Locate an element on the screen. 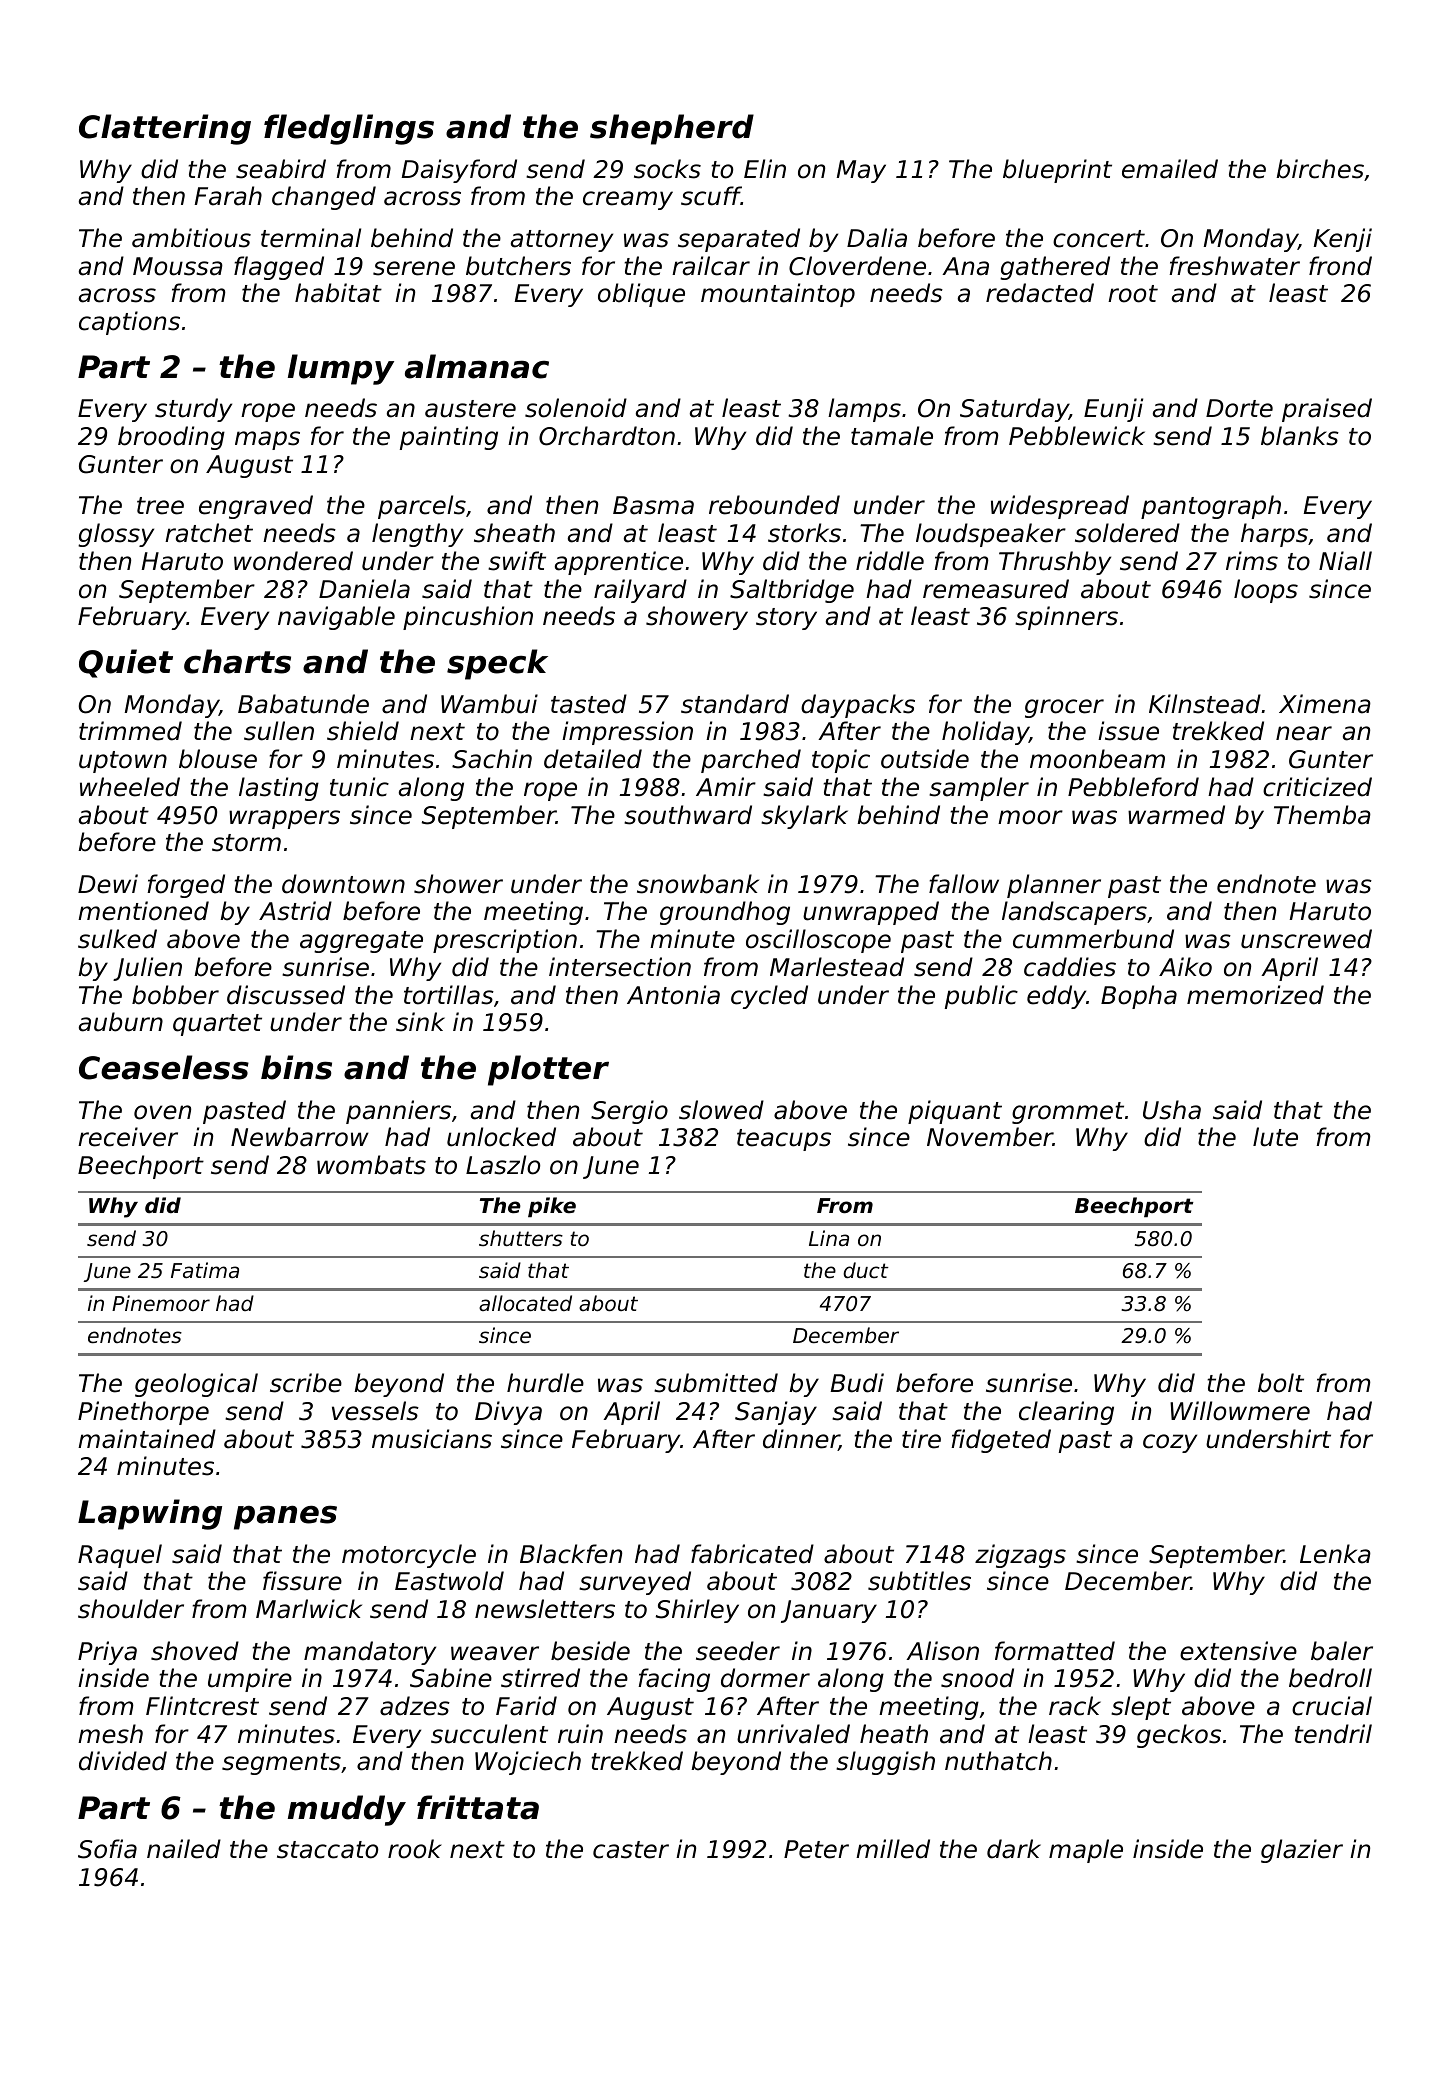  aggregate is located at coordinates (361, 942).
